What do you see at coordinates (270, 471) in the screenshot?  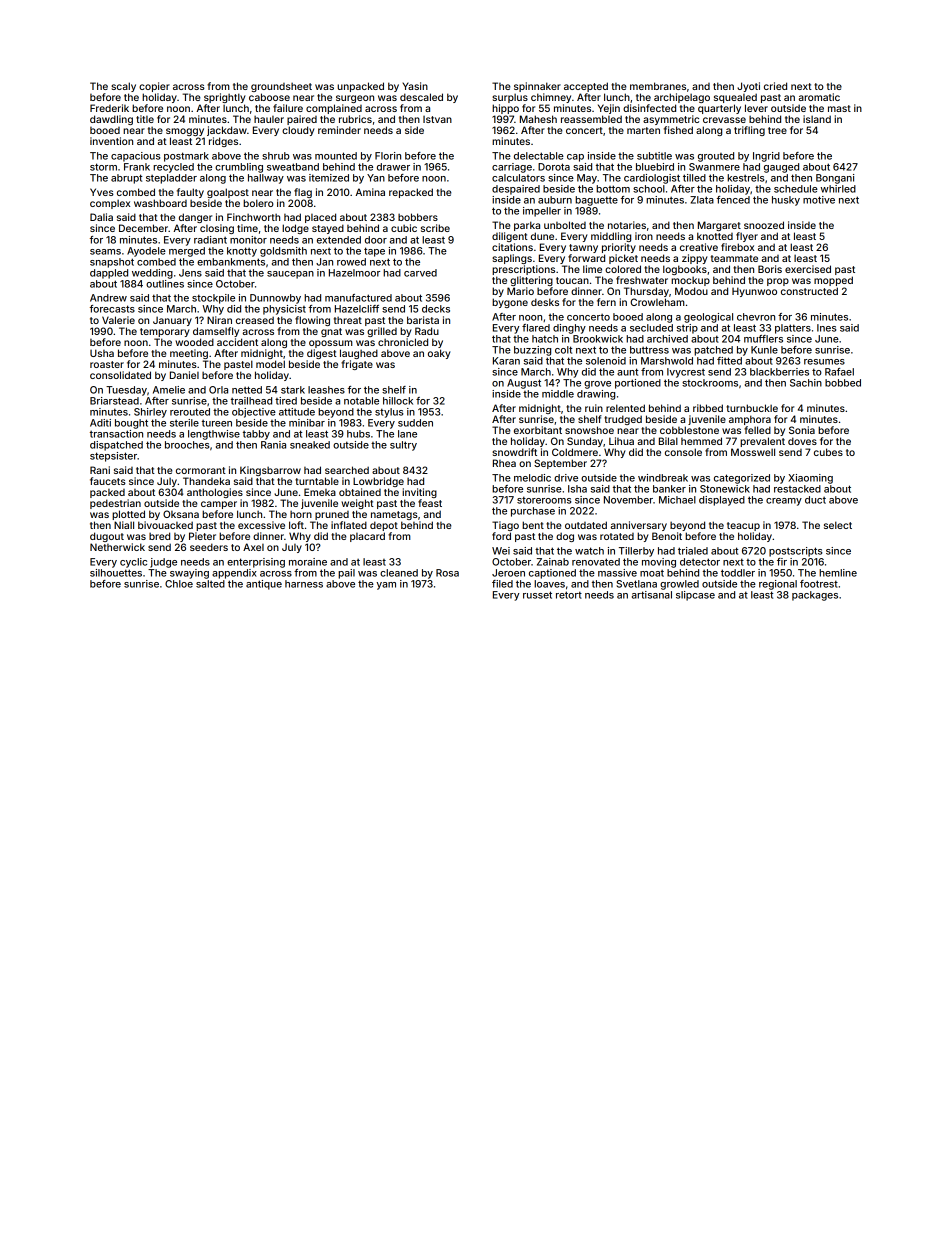 I see `Kingsbarrow` at bounding box center [270, 471].
